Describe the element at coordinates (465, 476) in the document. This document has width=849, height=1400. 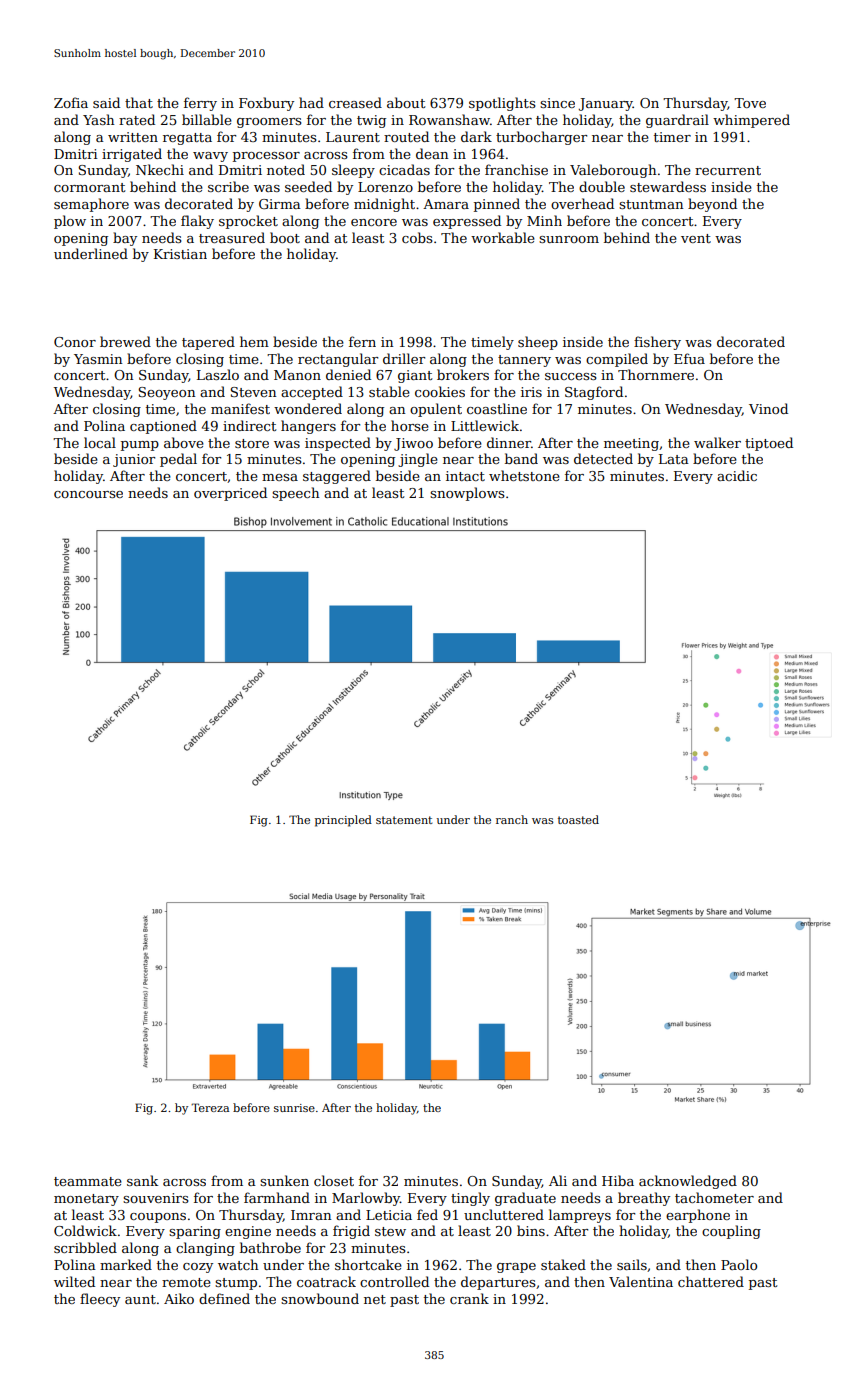
I see `intact` at that location.
